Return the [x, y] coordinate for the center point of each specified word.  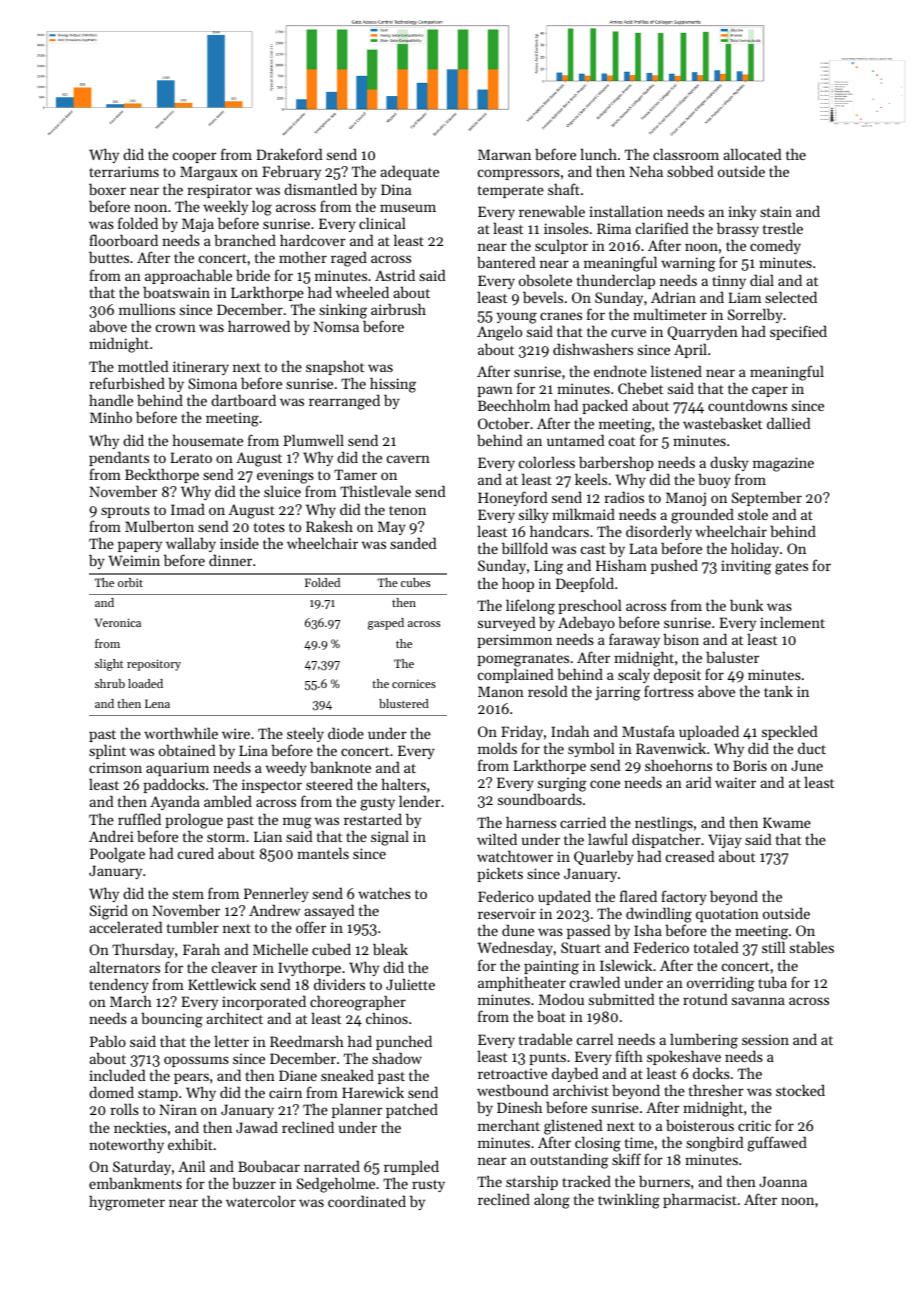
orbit [130, 582]
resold [548, 691]
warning [688, 264]
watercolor [261, 1201]
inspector [272, 786]
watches [384, 893]
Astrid [395, 275]
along [552, 1201]
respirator [219, 191]
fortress [669, 691]
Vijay [725, 841]
